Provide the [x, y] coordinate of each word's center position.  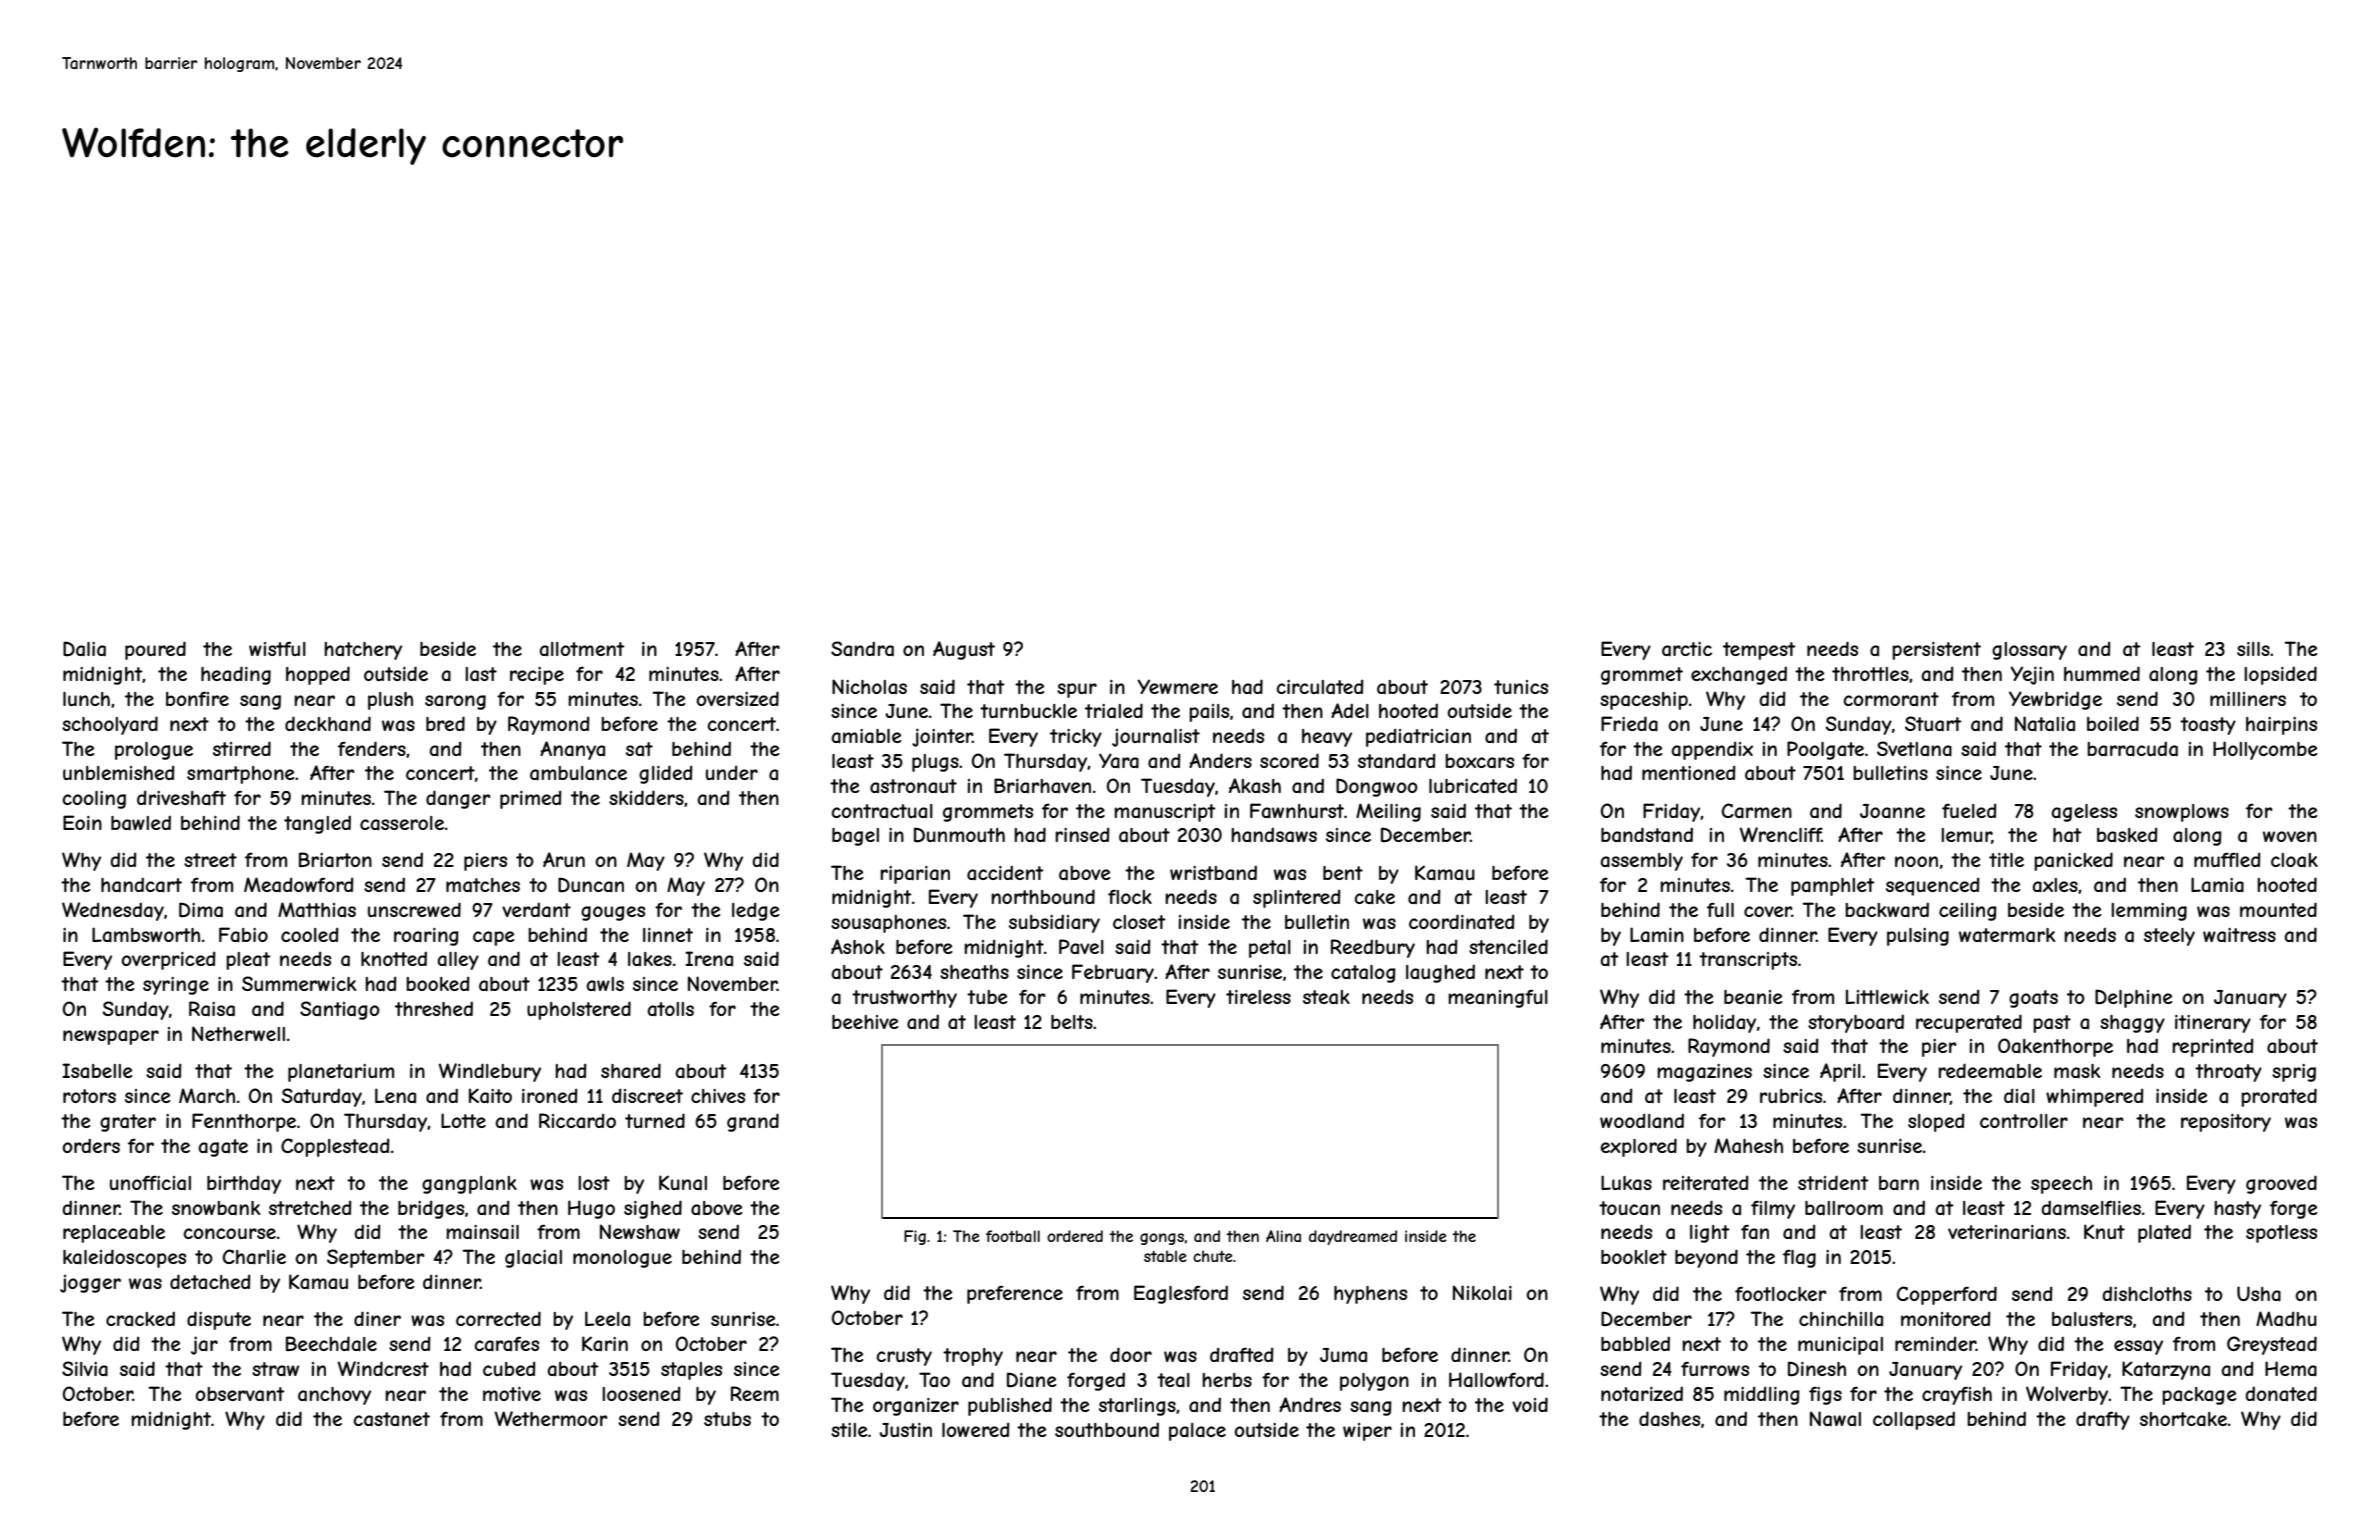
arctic [1687, 649]
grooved [2281, 1184]
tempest [1759, 651]
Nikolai [1482, 1293]
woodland [1642, 1120]
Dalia [84, 649]
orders [91, 1145]
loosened [641, 1393]
